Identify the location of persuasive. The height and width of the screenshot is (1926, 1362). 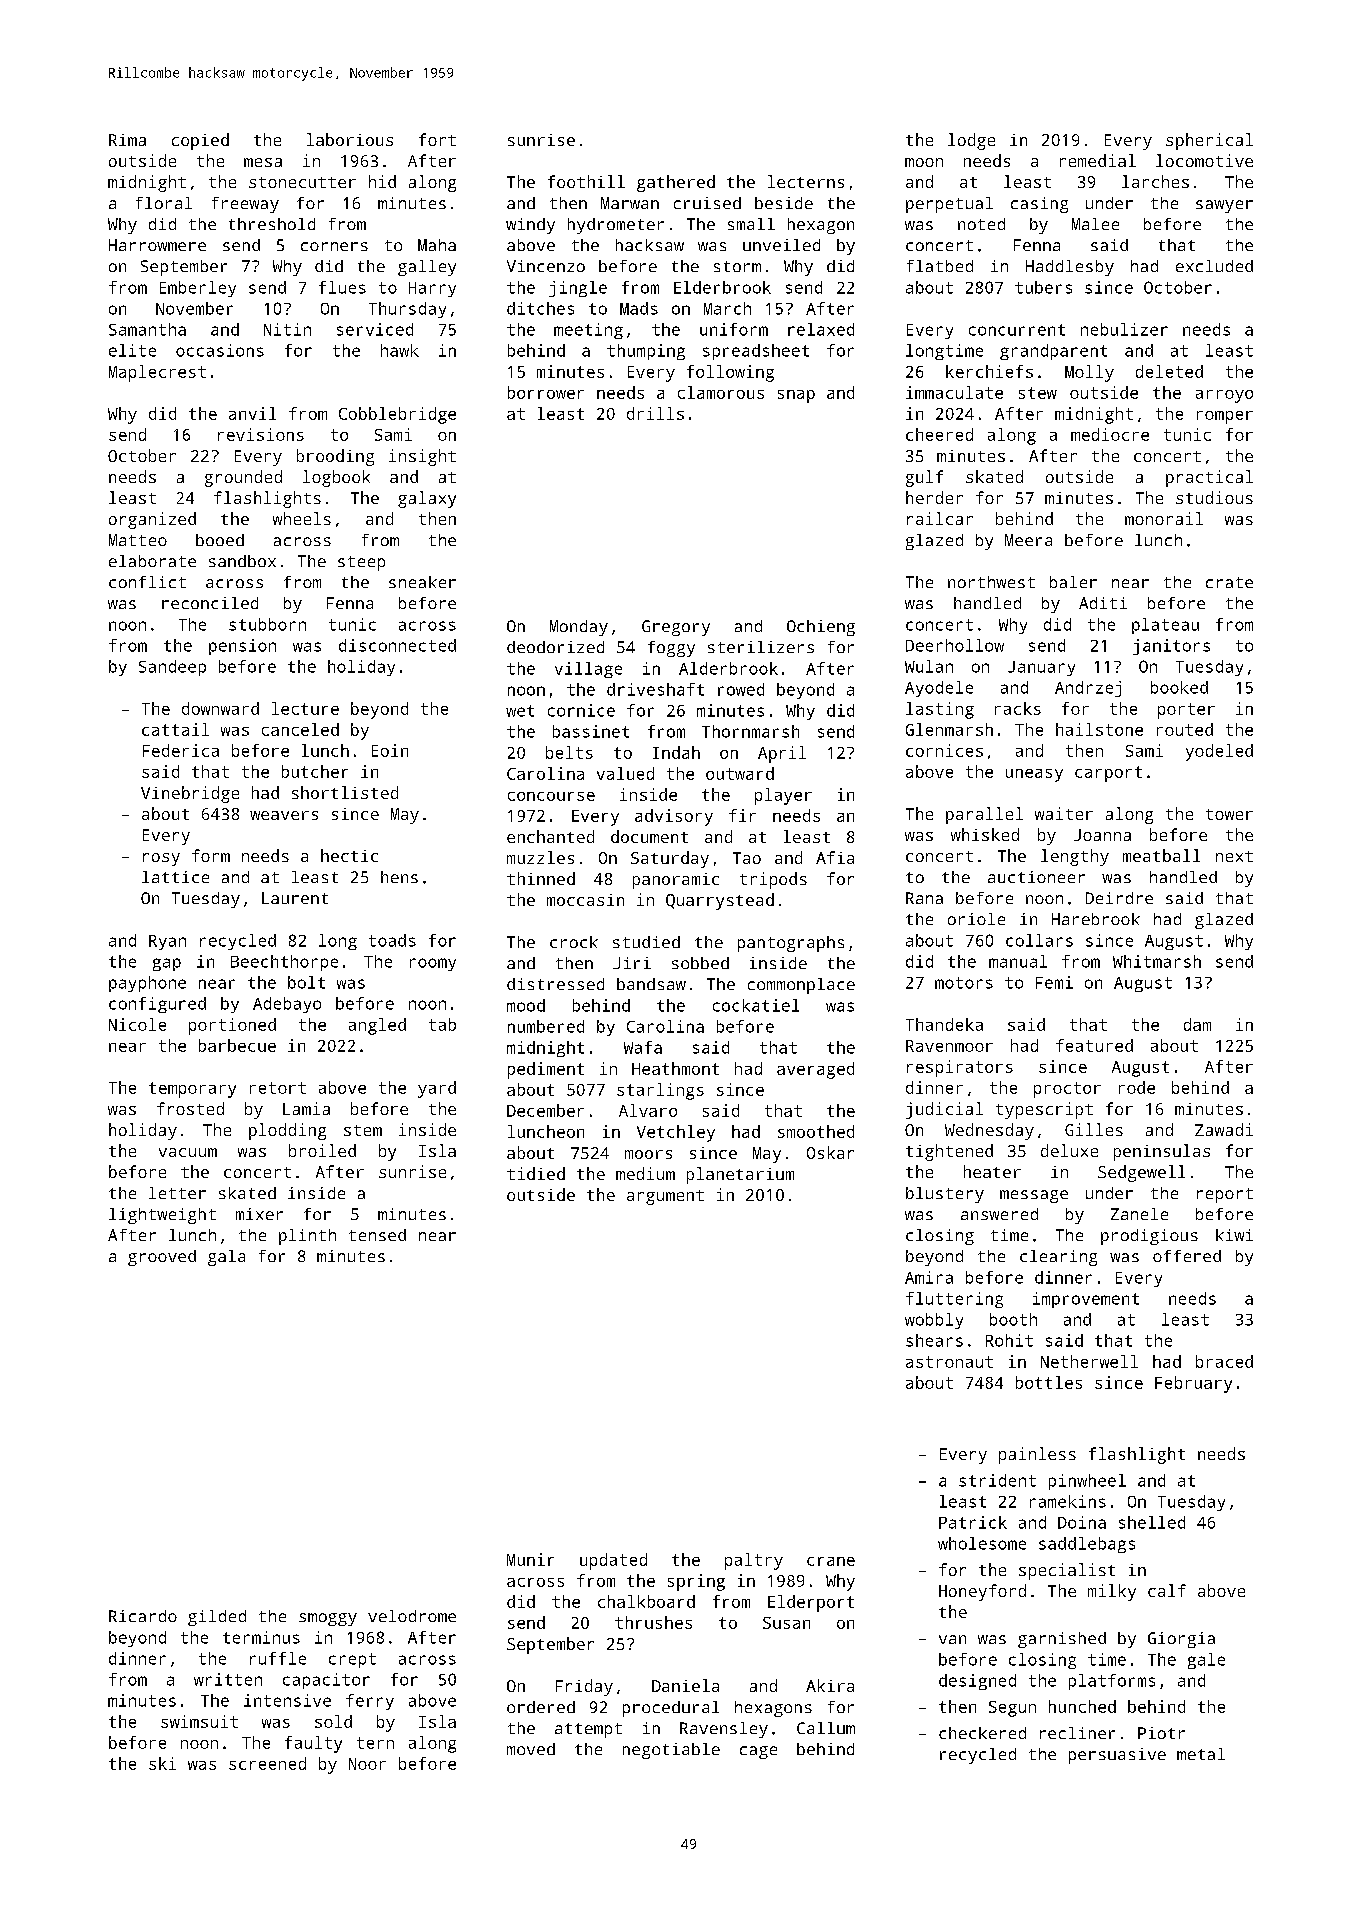
(1117, 1756).
